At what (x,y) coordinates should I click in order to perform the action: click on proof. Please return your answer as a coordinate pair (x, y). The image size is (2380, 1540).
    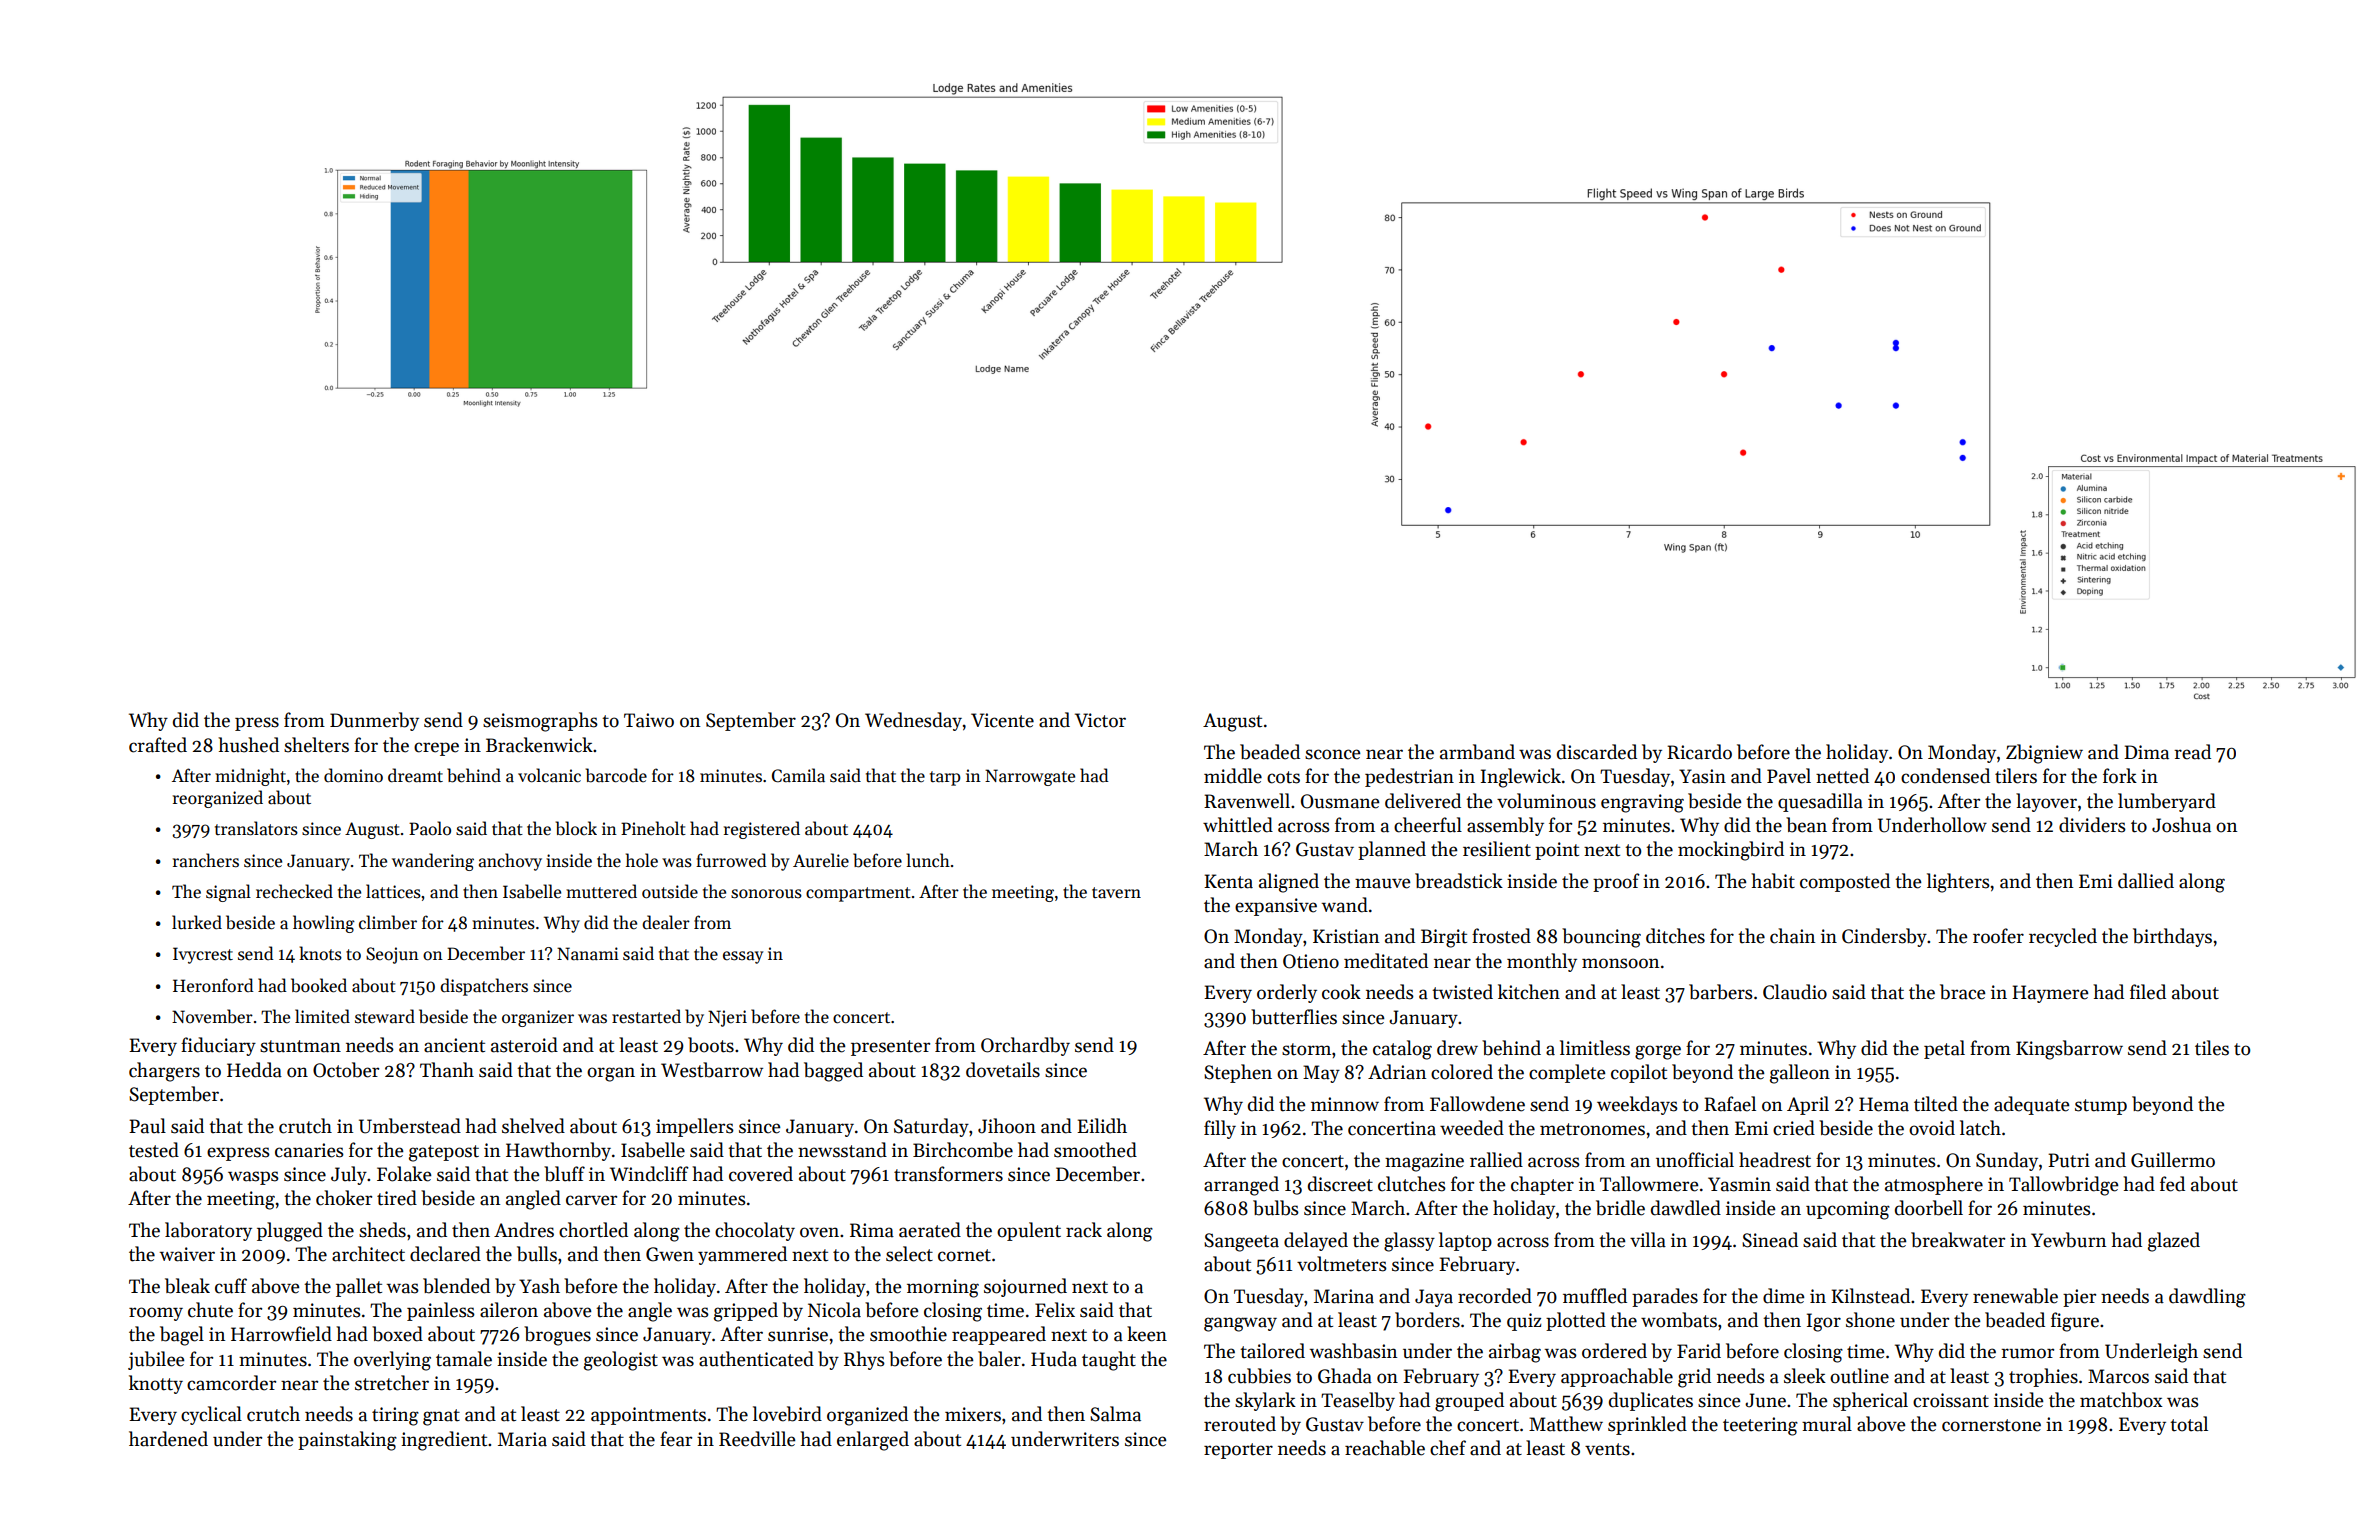
    Looking at the image, I should click on (1616, 882).
